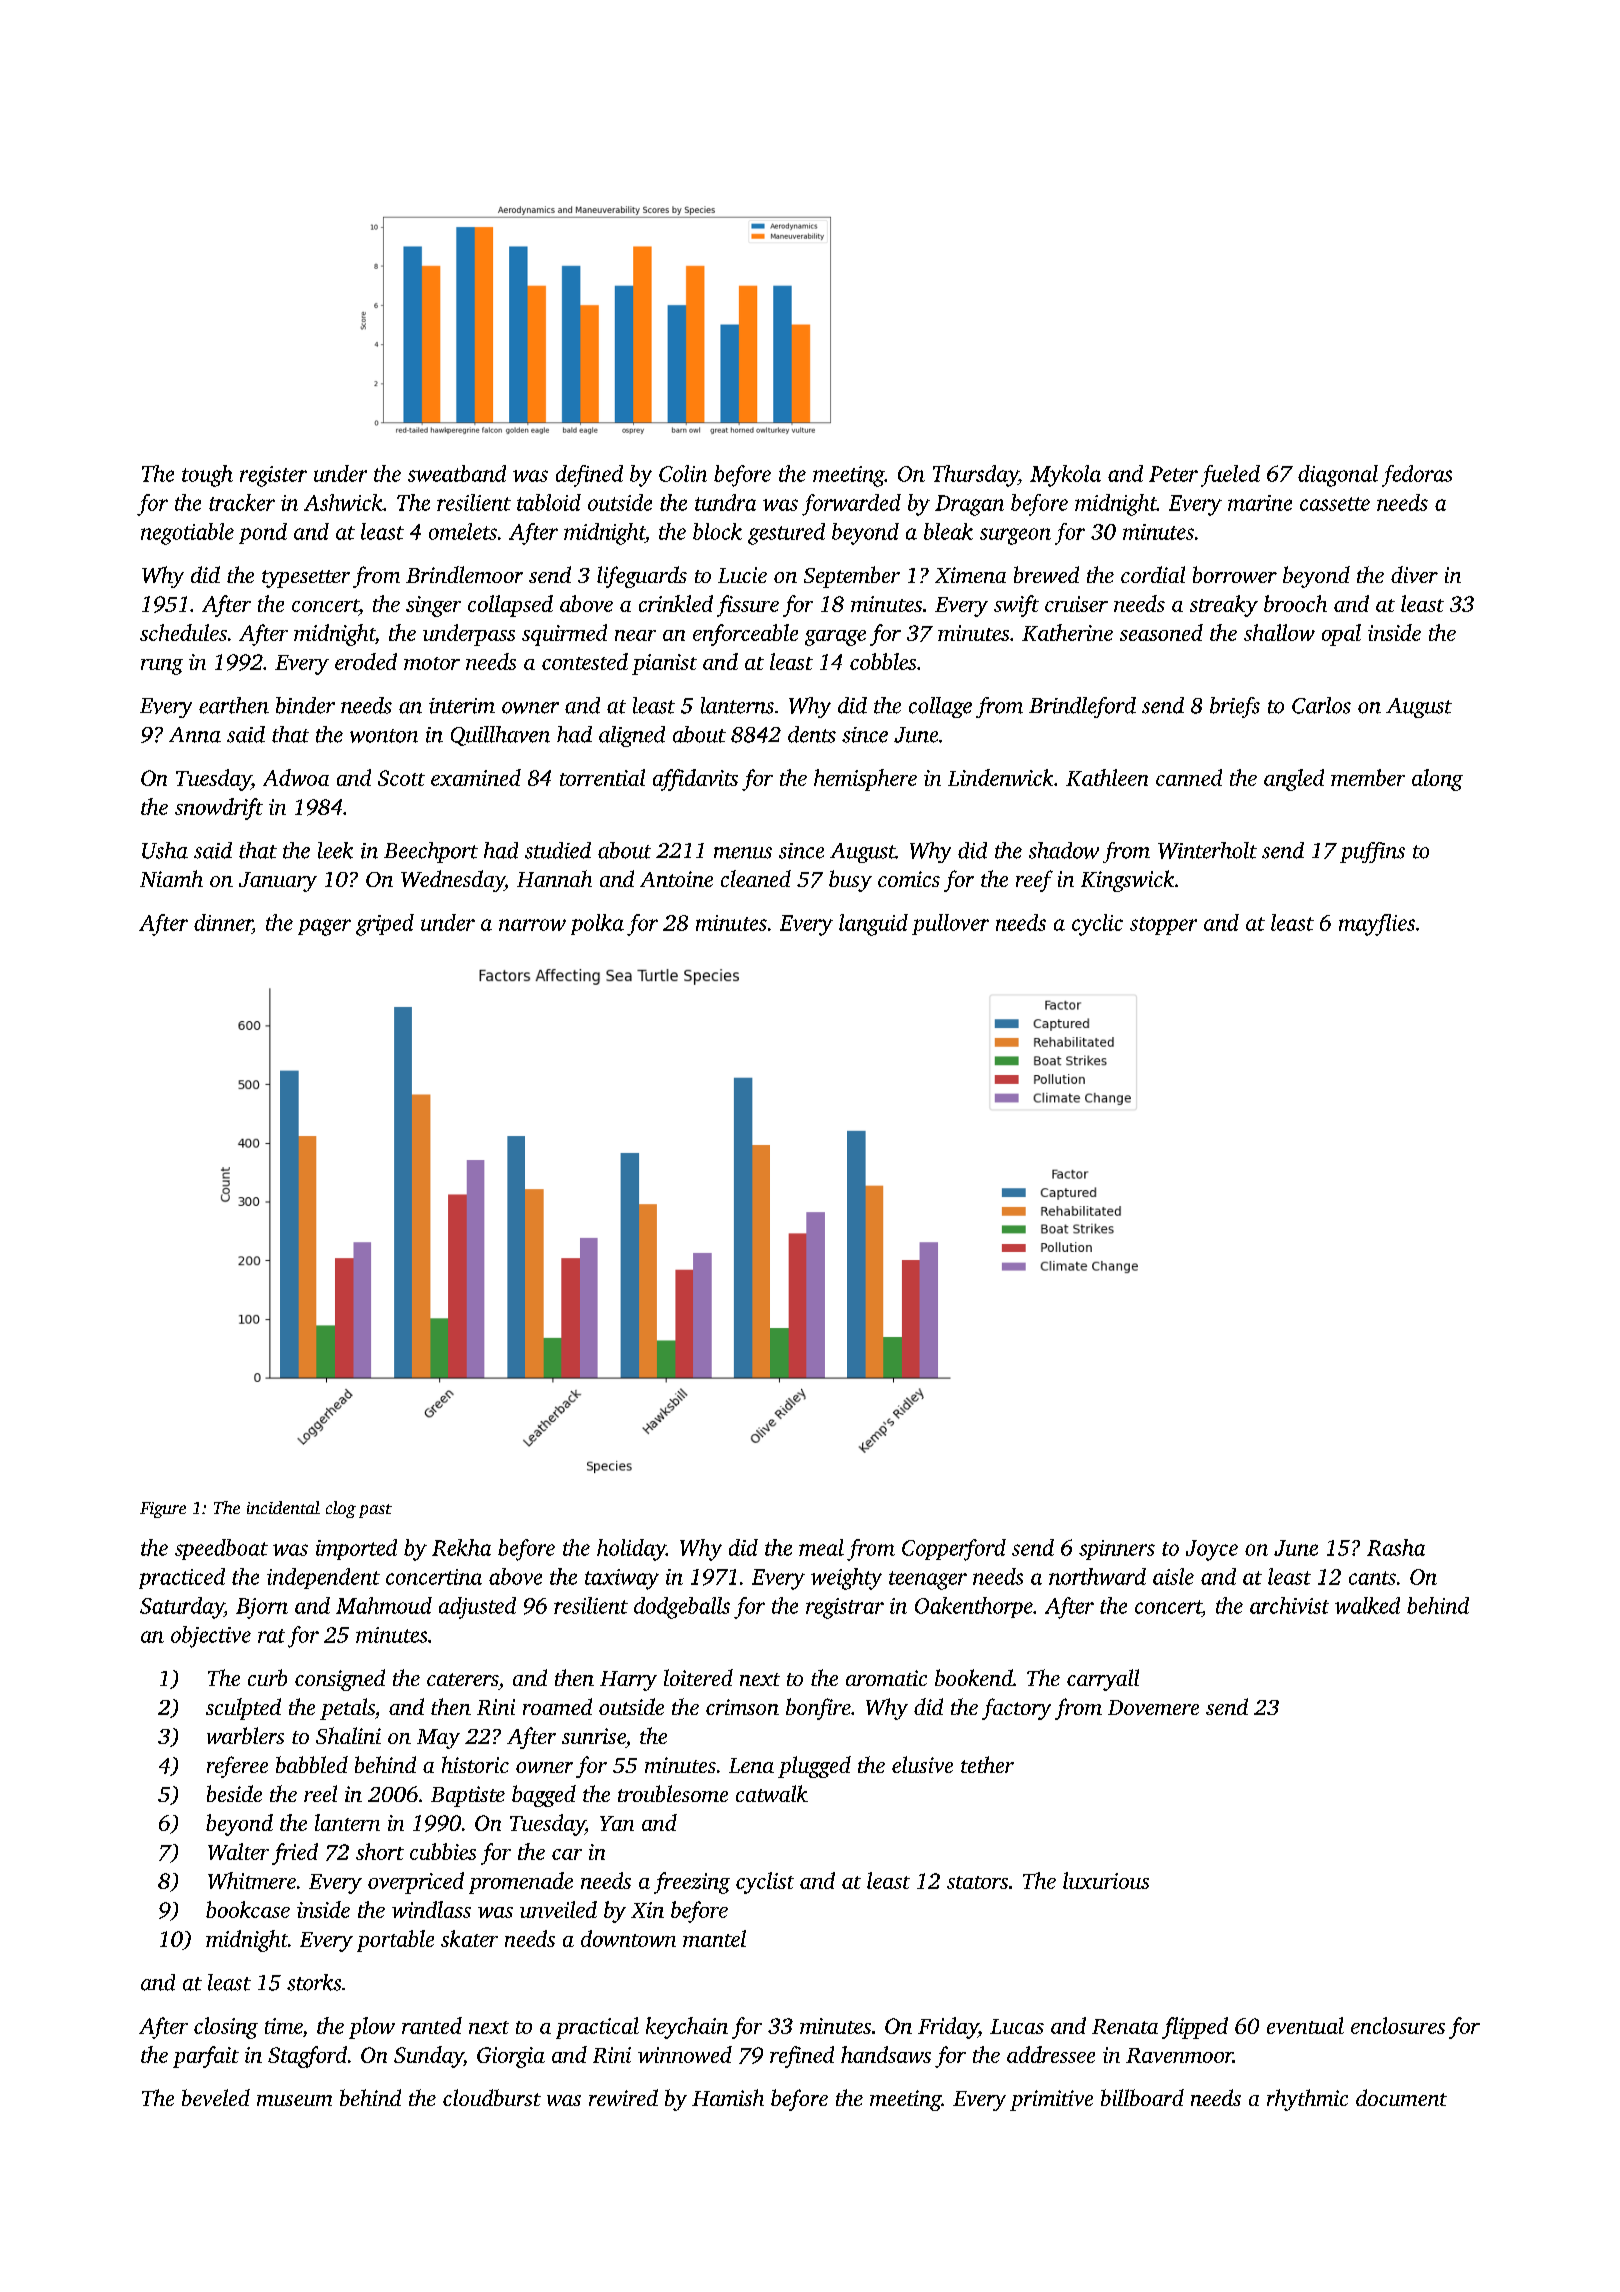 The width and height of the image is (1620, 2292). I want to click on cobbles, so click(883, 661).
